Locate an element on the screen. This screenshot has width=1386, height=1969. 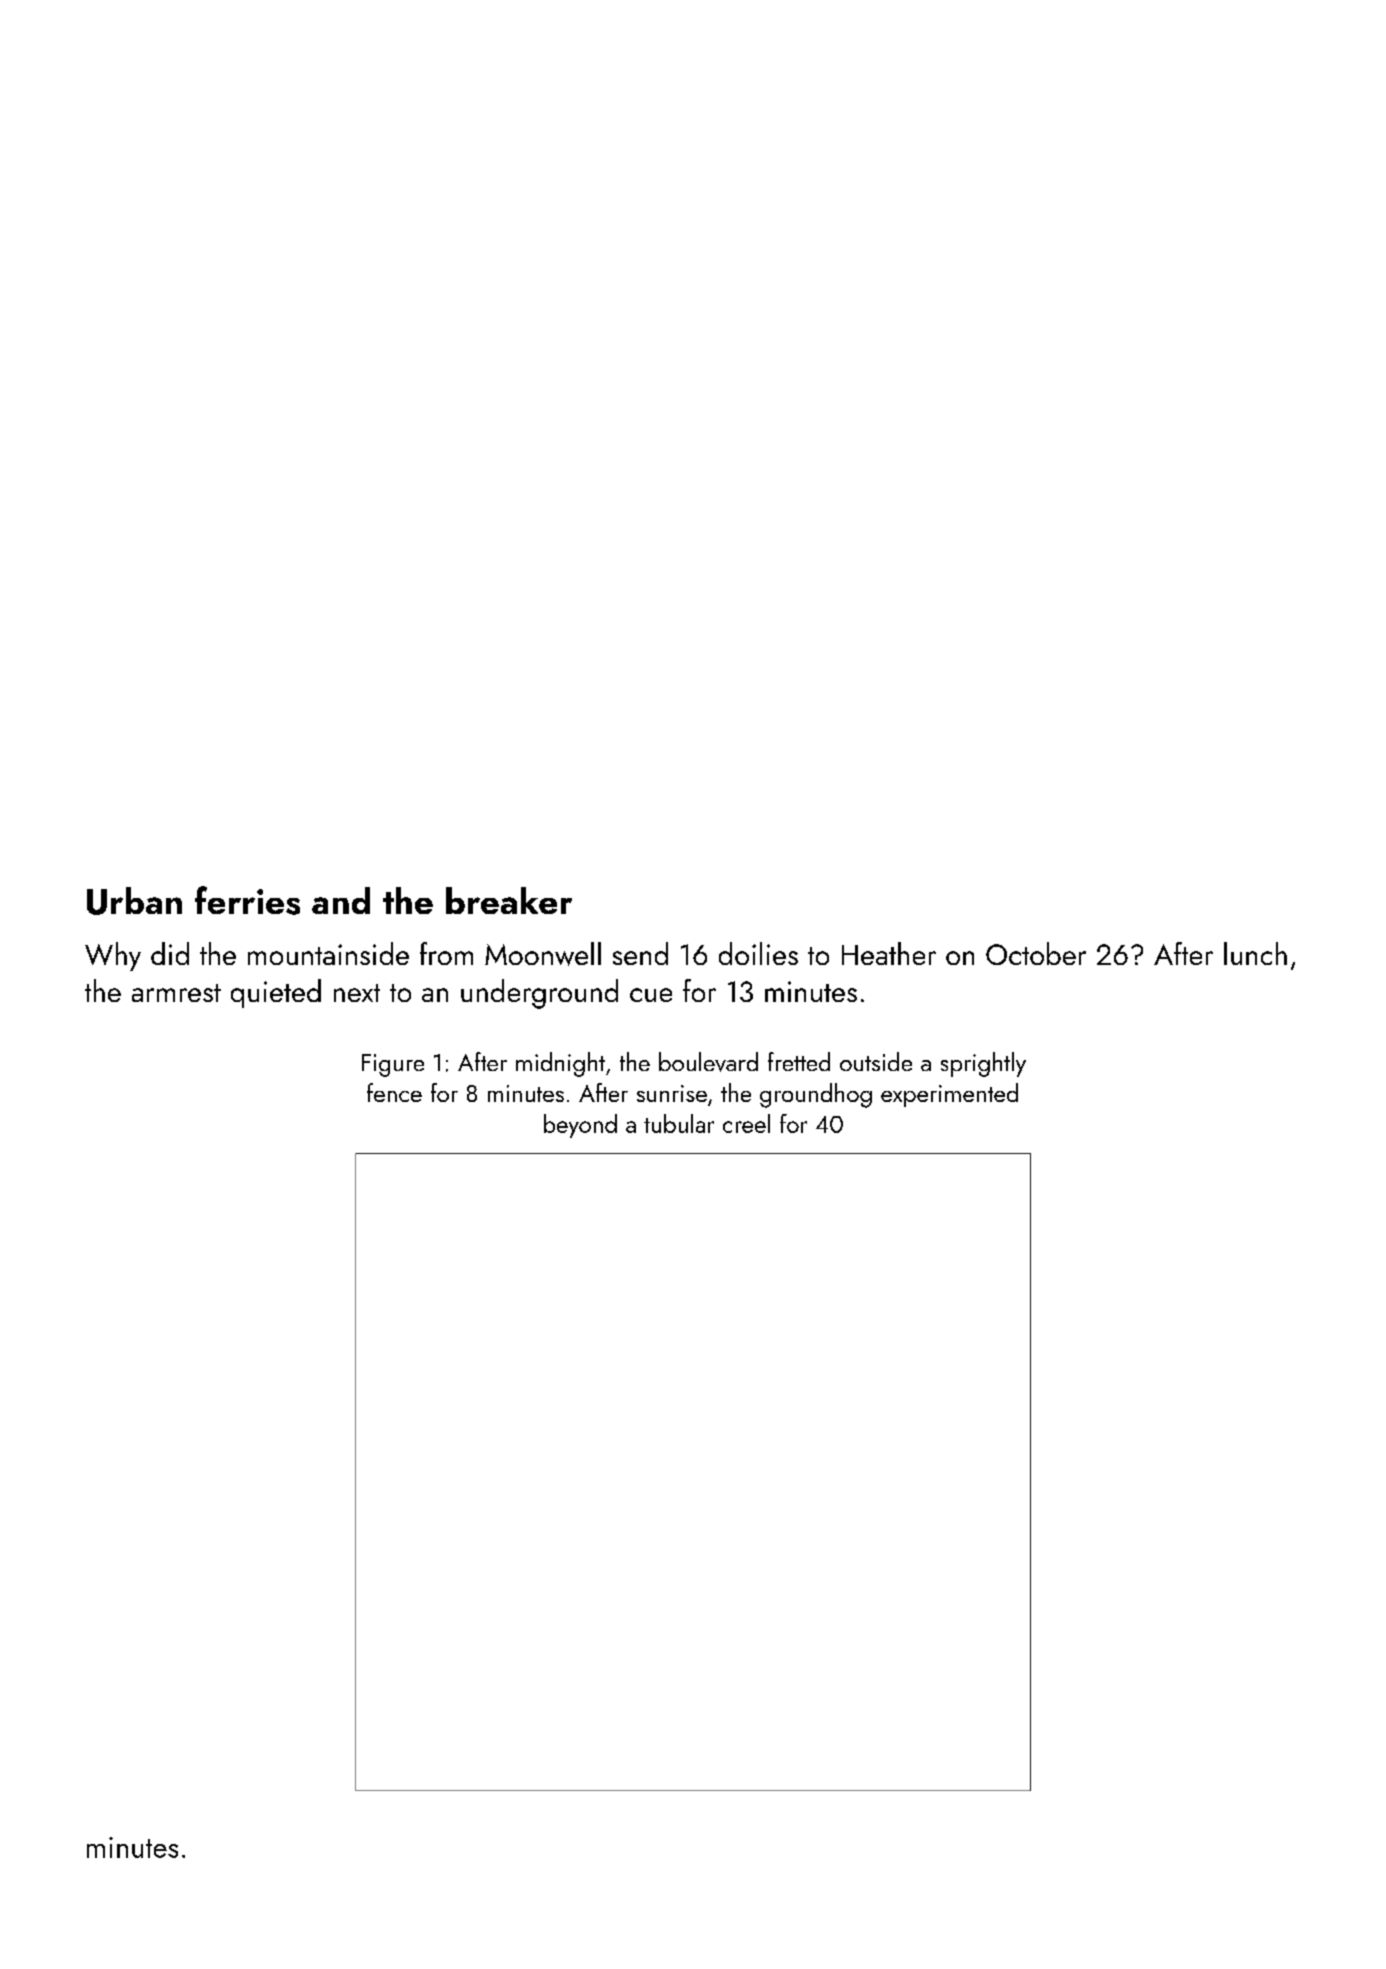
experimented is located at coordinates (949, 1095).
